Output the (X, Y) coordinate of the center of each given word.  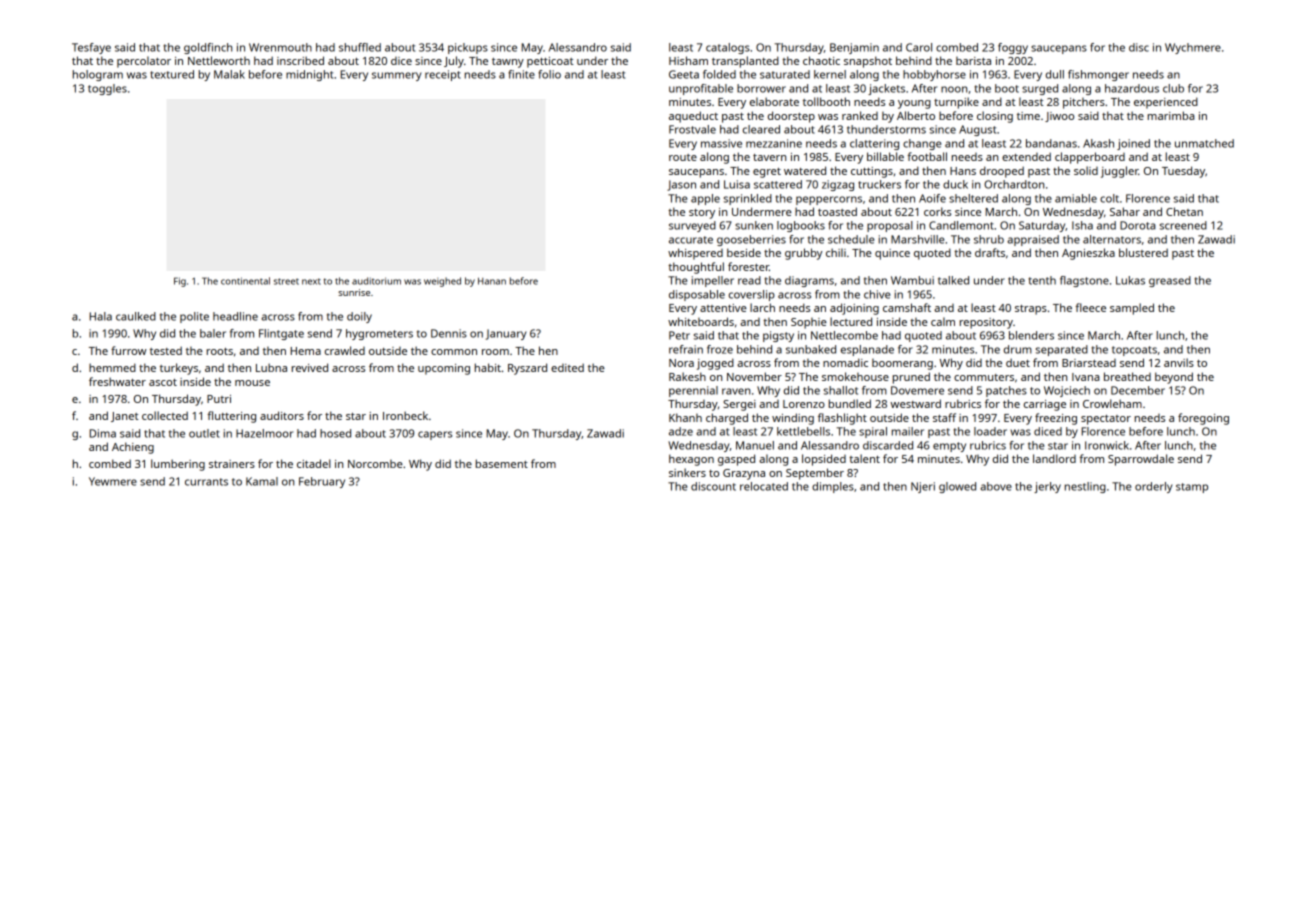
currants (206, 482)
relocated (764, 486)
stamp (1192, 488)
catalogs (728, 48)
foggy (1013, 48)
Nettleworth (219, 60)
